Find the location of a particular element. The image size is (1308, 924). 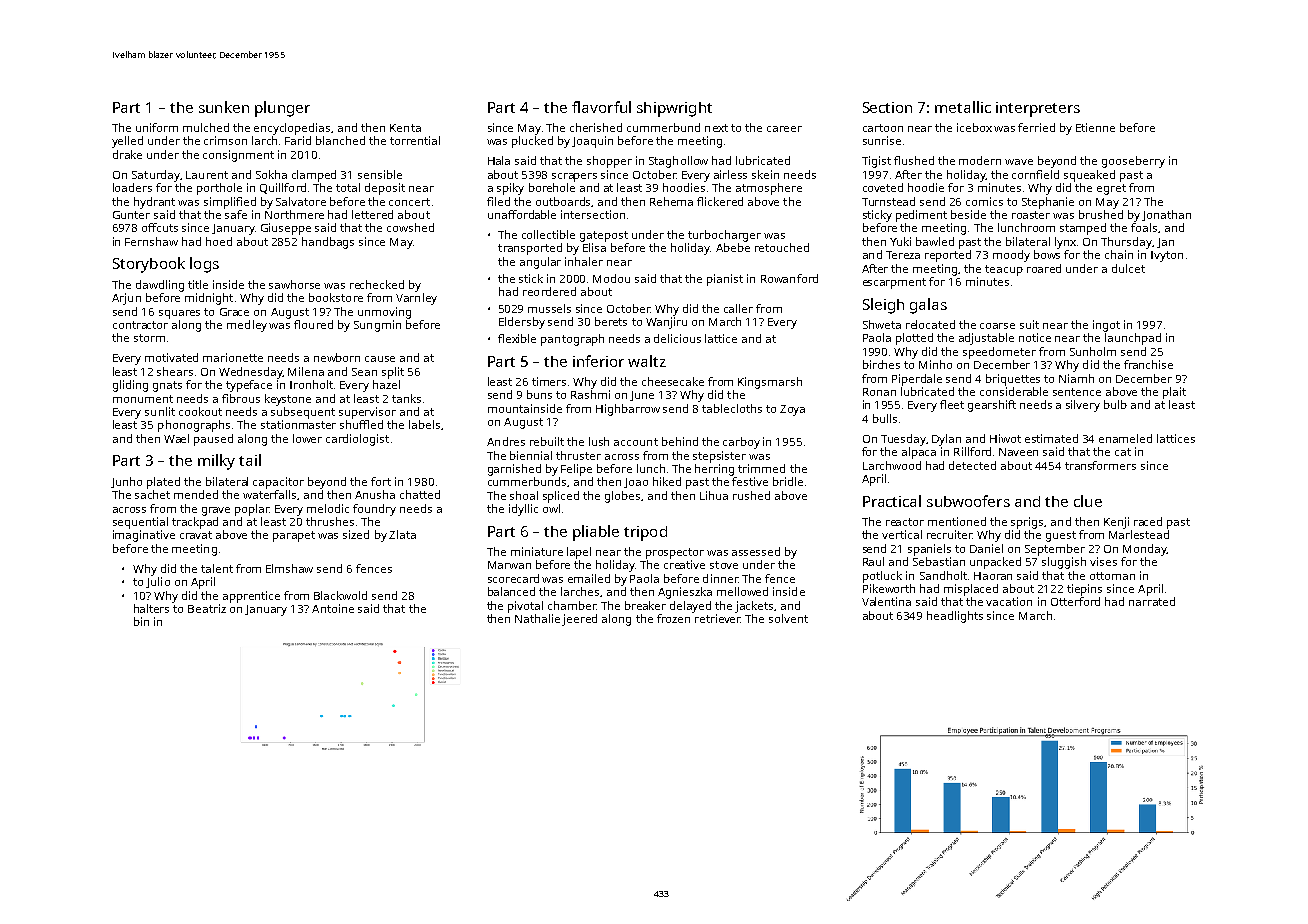

transported is located at coordinates (530, 249).
